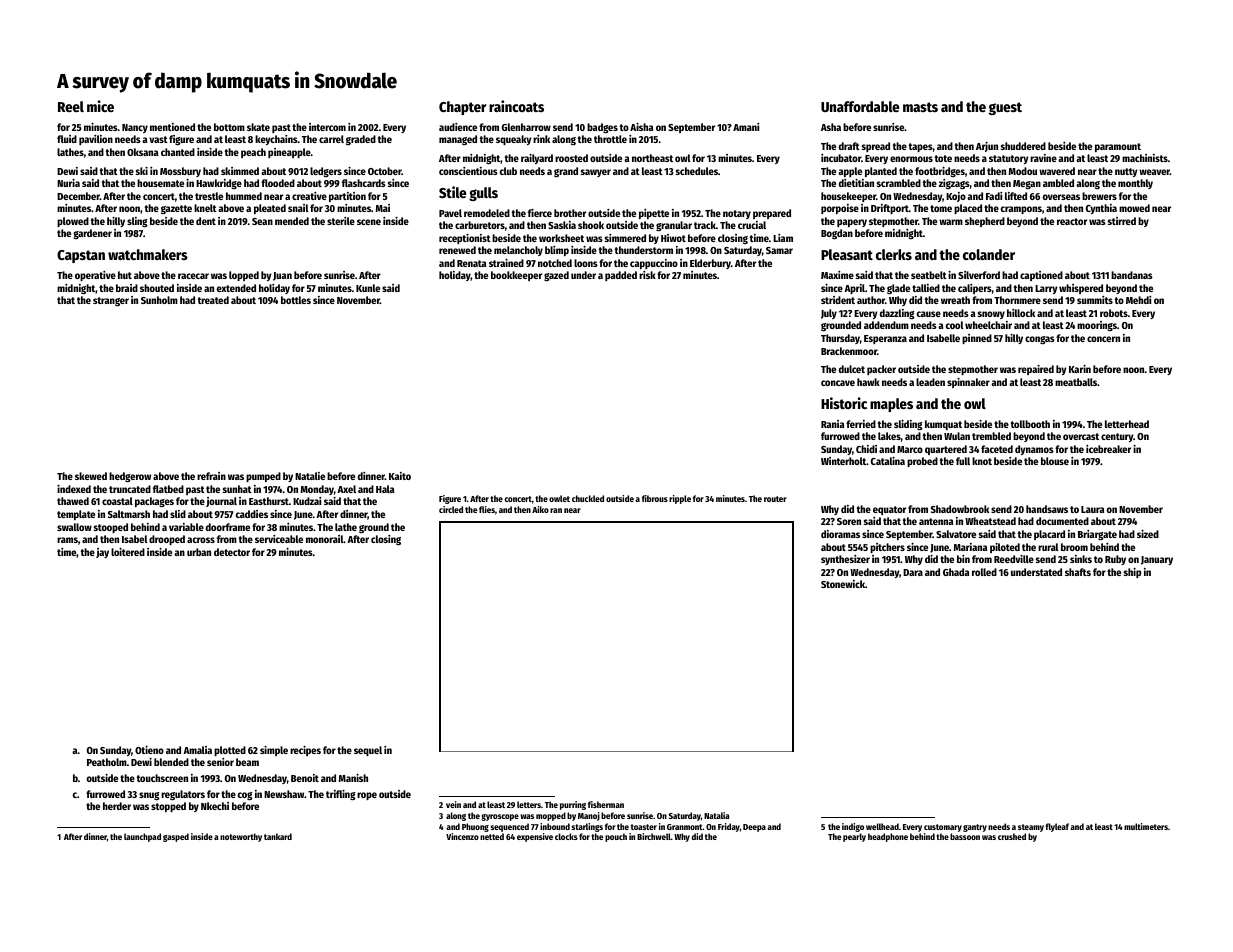  What do you see at coordinates (641, 127) in the document?
I see `Aisha` at bounding box center [641, 127].
